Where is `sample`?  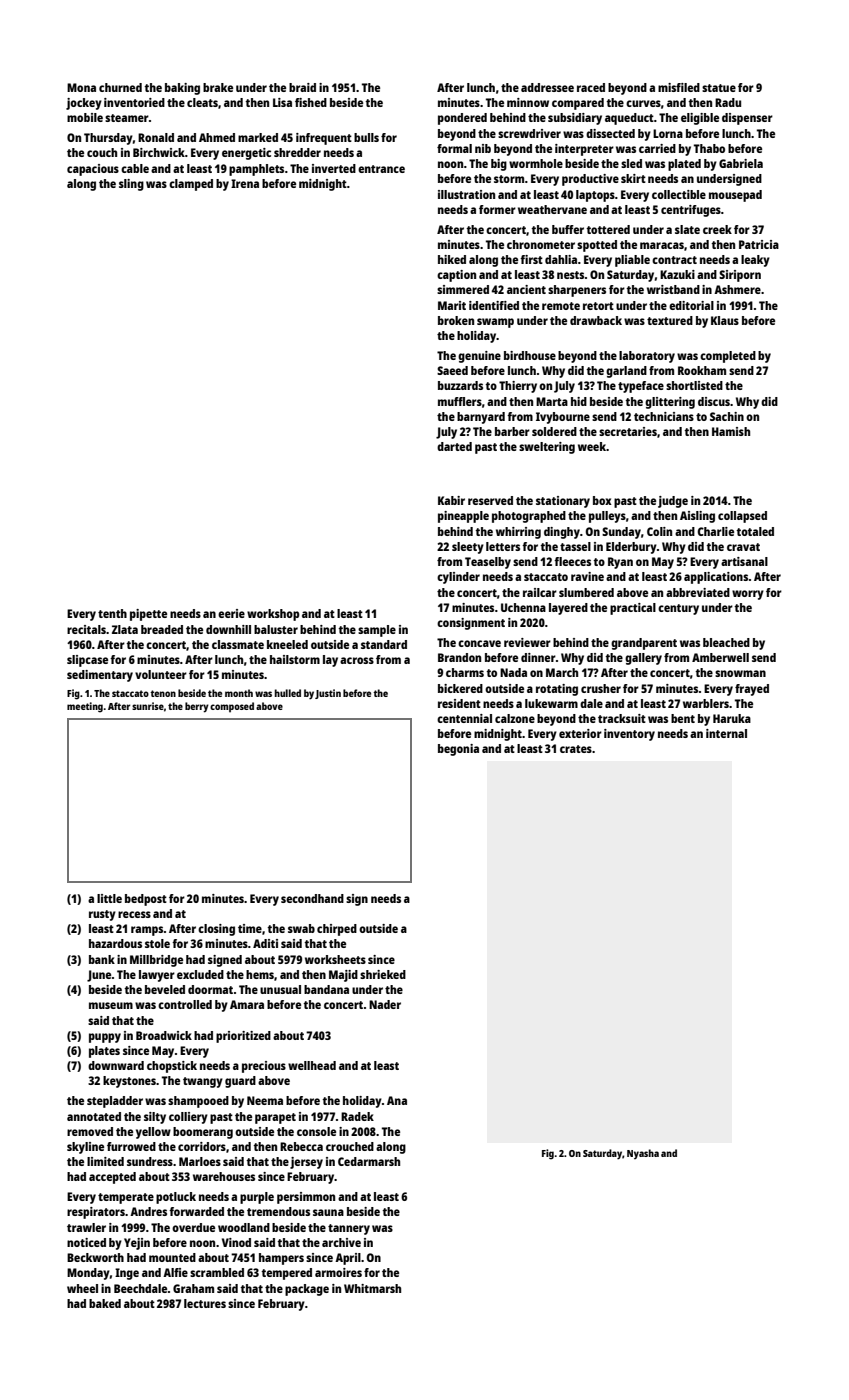
sample is located at coordinates (377, 631).
